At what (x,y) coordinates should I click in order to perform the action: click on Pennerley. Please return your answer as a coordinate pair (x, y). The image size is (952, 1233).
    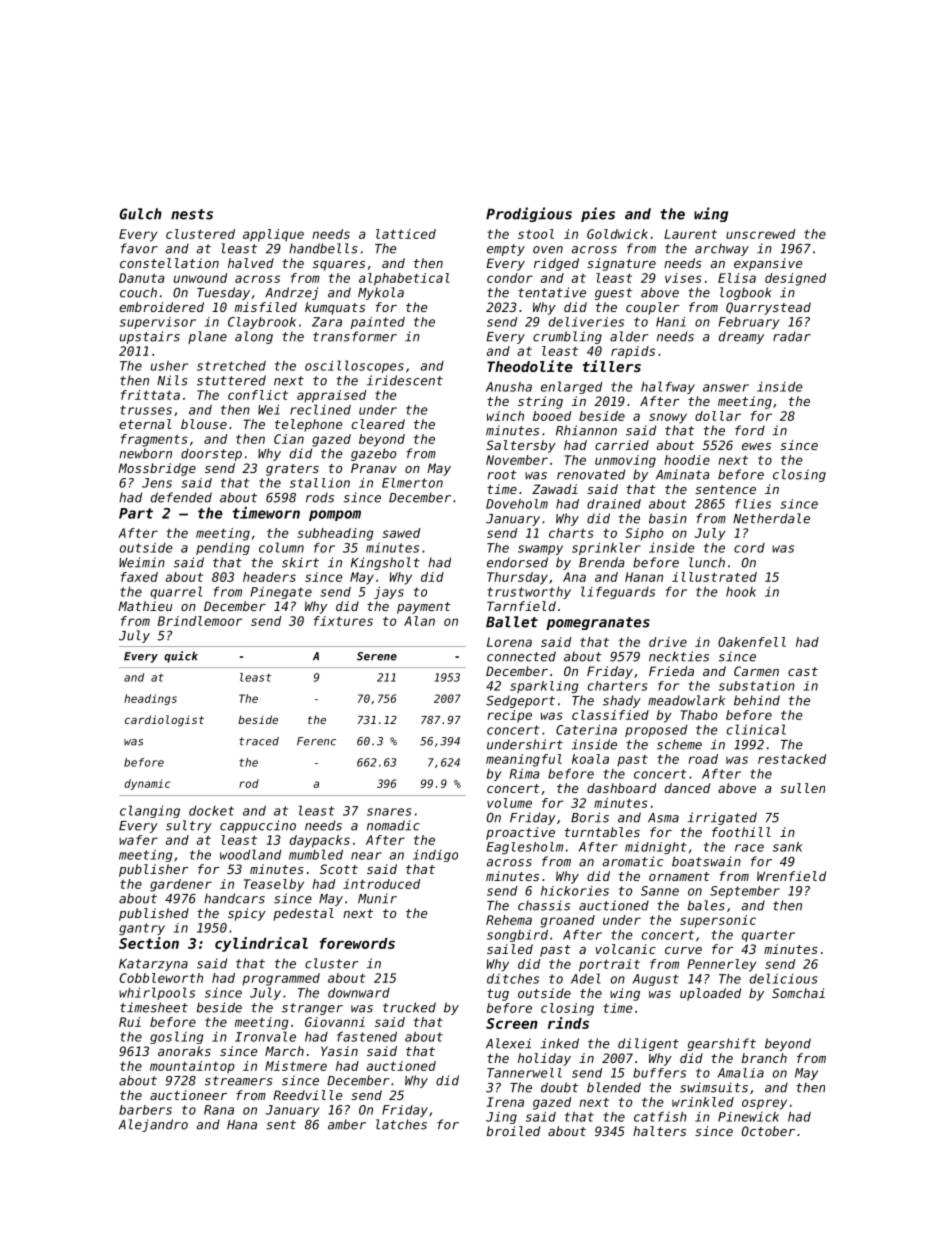
    Looking at the image, I should click on (721, 965).
